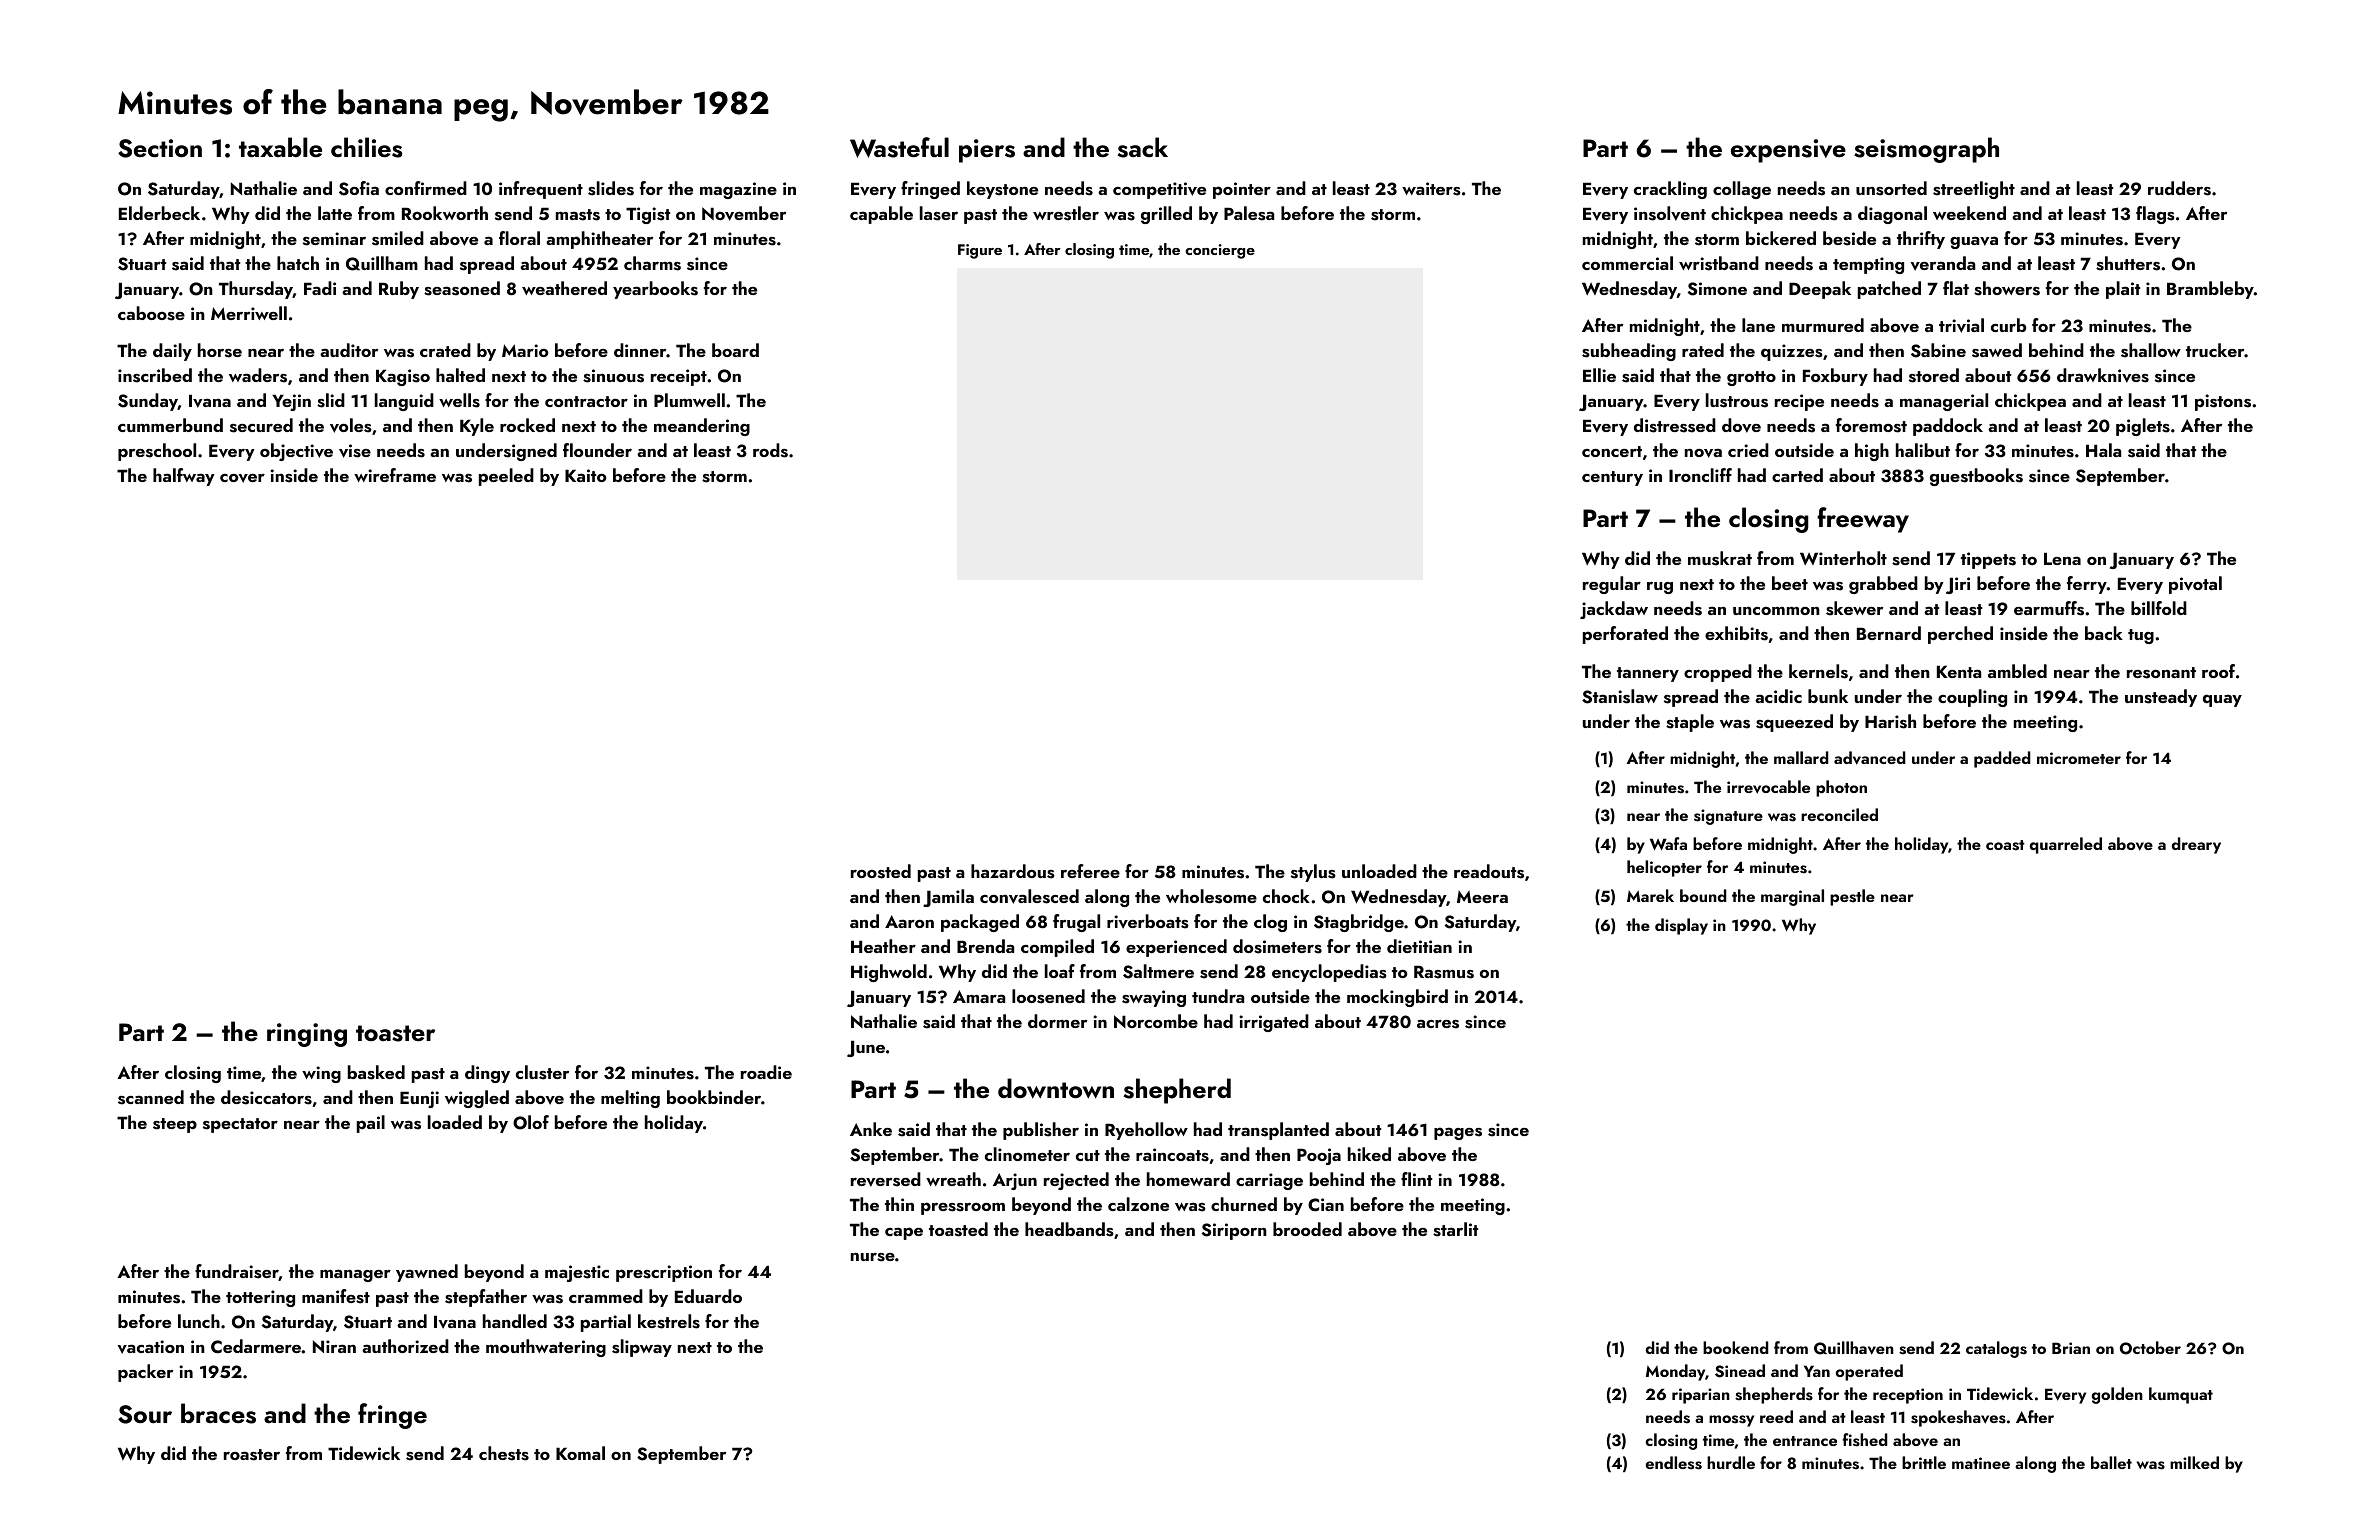  I want to click on rods, so click(770, 450).
